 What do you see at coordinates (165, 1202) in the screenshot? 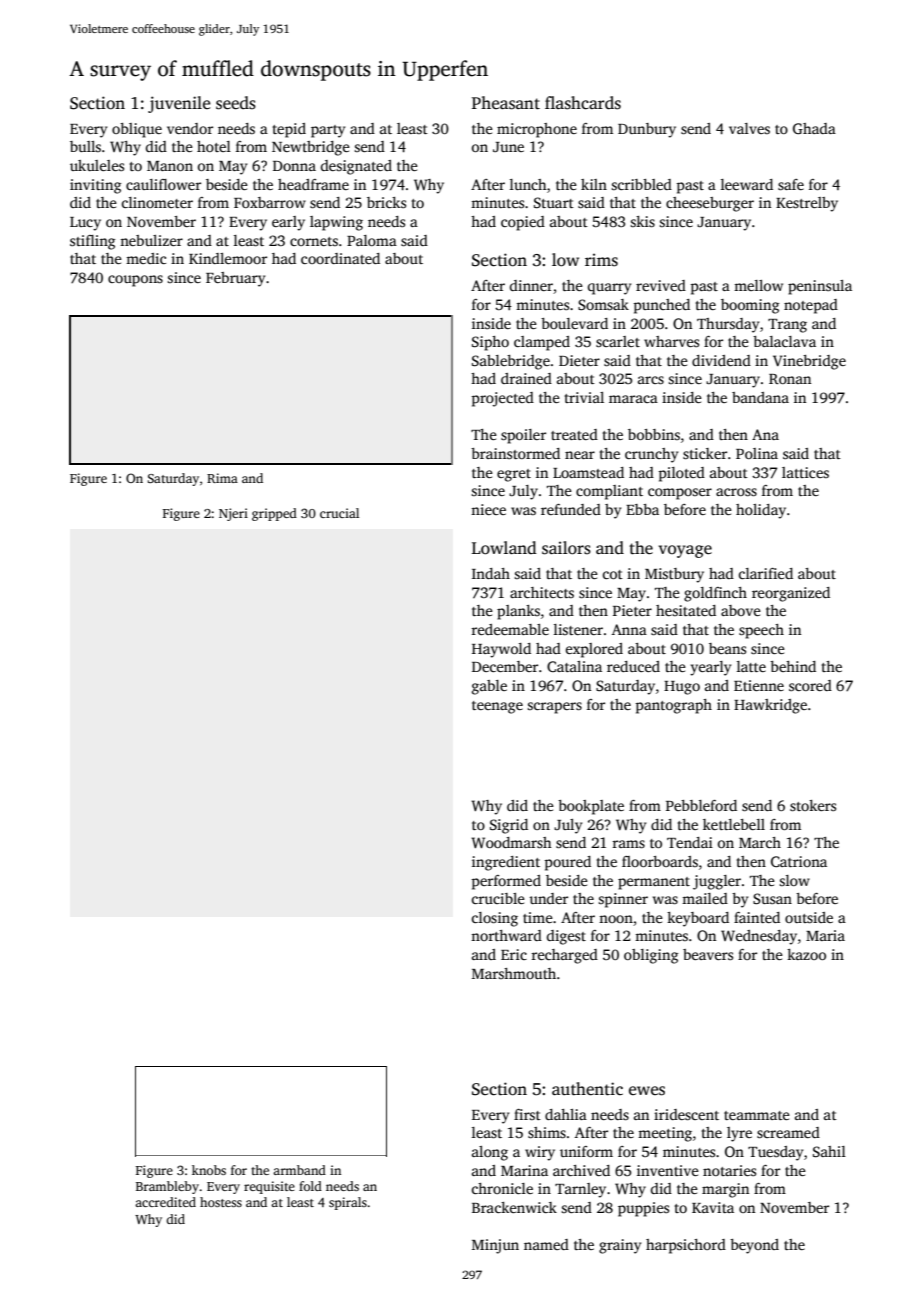
I see `accredited` at bounding box center [165, 1202].
